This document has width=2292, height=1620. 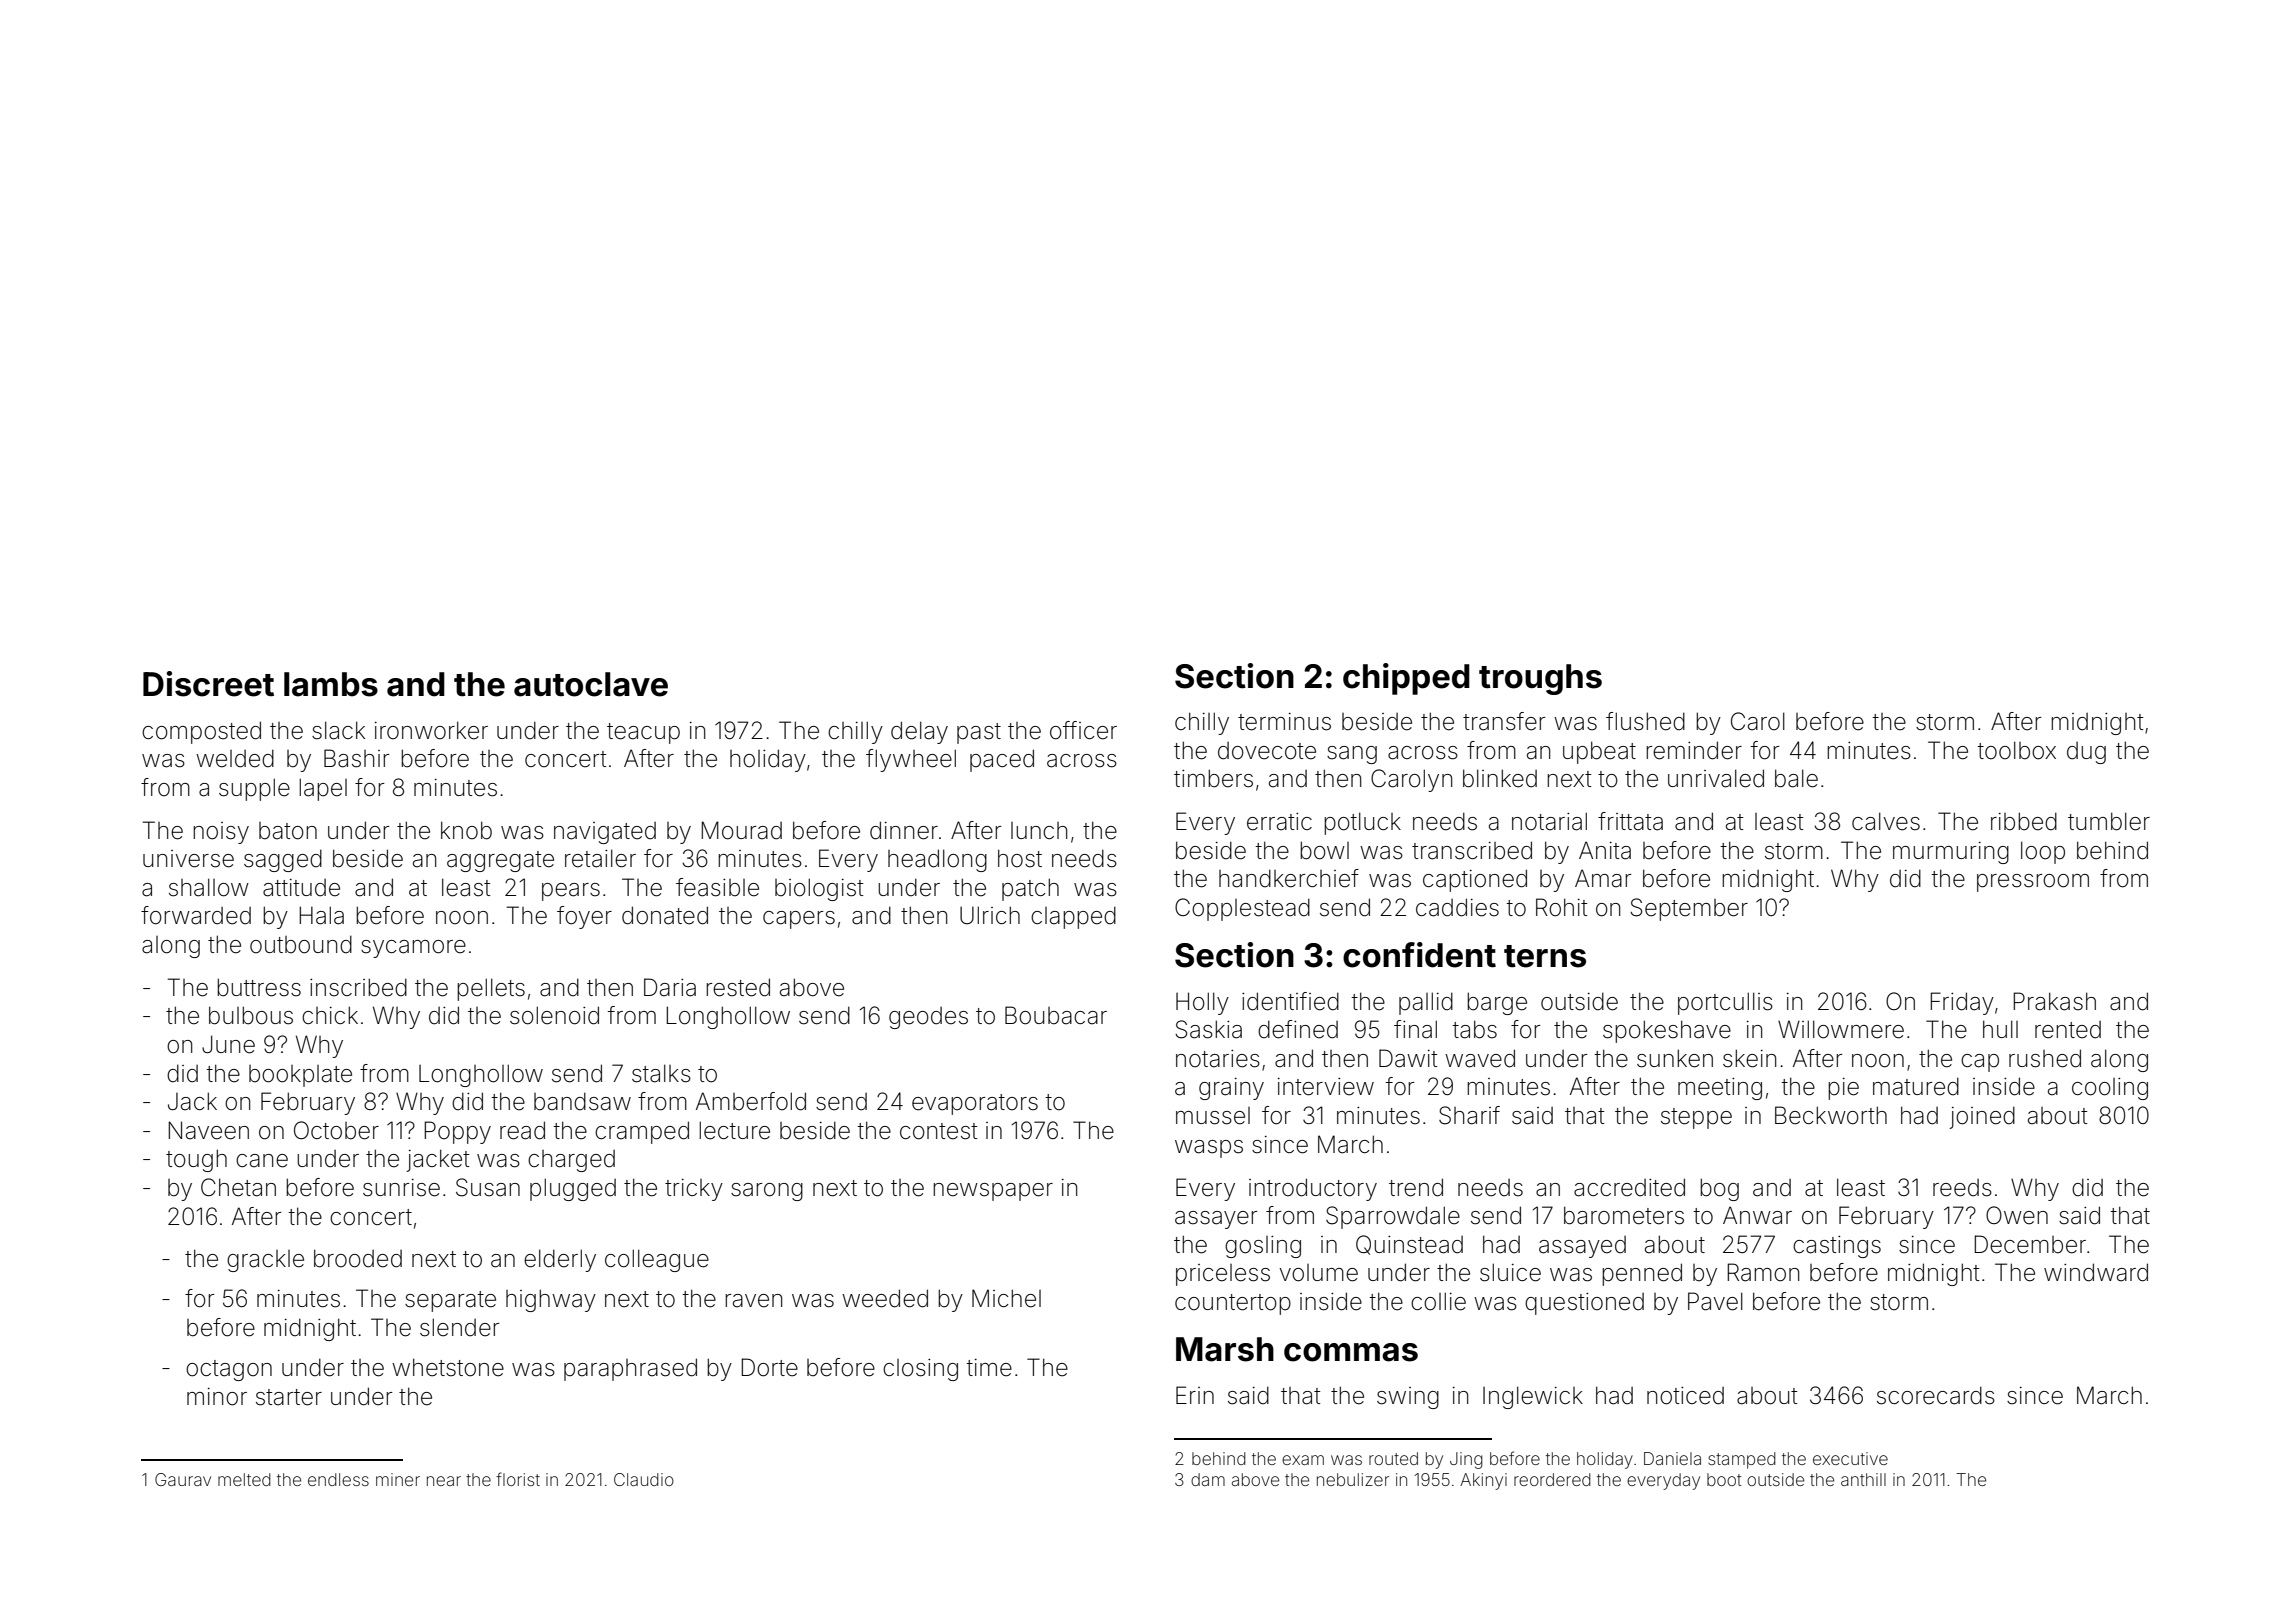 What do you see at coordinates (1408, 1398) in the document?
I see `swing` at bounding box center [1408, 1398].
